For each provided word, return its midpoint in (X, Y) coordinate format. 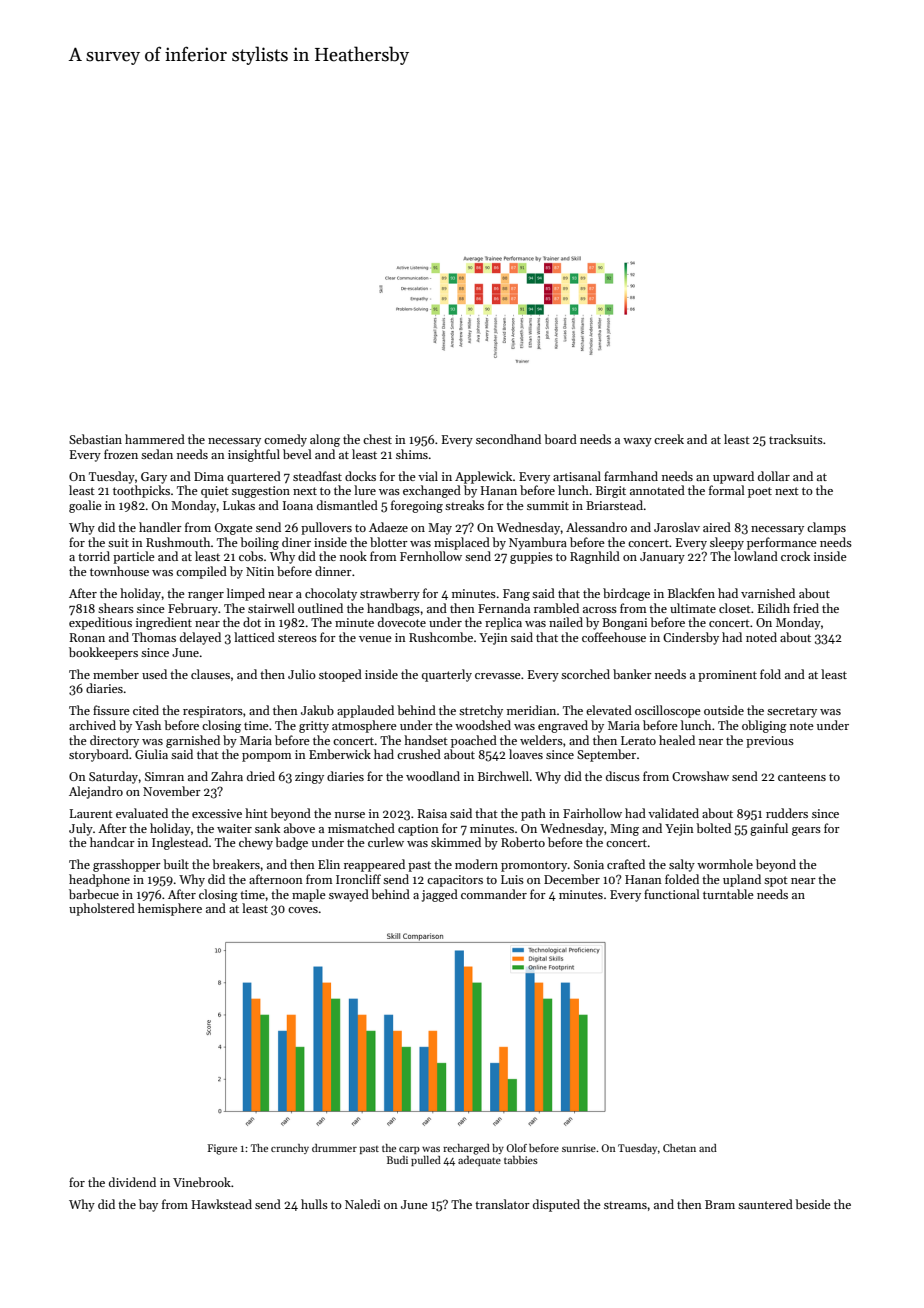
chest (377, 439)
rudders (787, 813)
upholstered (102, 909)
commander (494, 894)
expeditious (100, 623)
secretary (792, 712)
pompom (266, 757)
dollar (774, 476)
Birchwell (503, 776)
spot (776, 881)
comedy (285, 440)
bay (148, 1205)
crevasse (498, 676)
